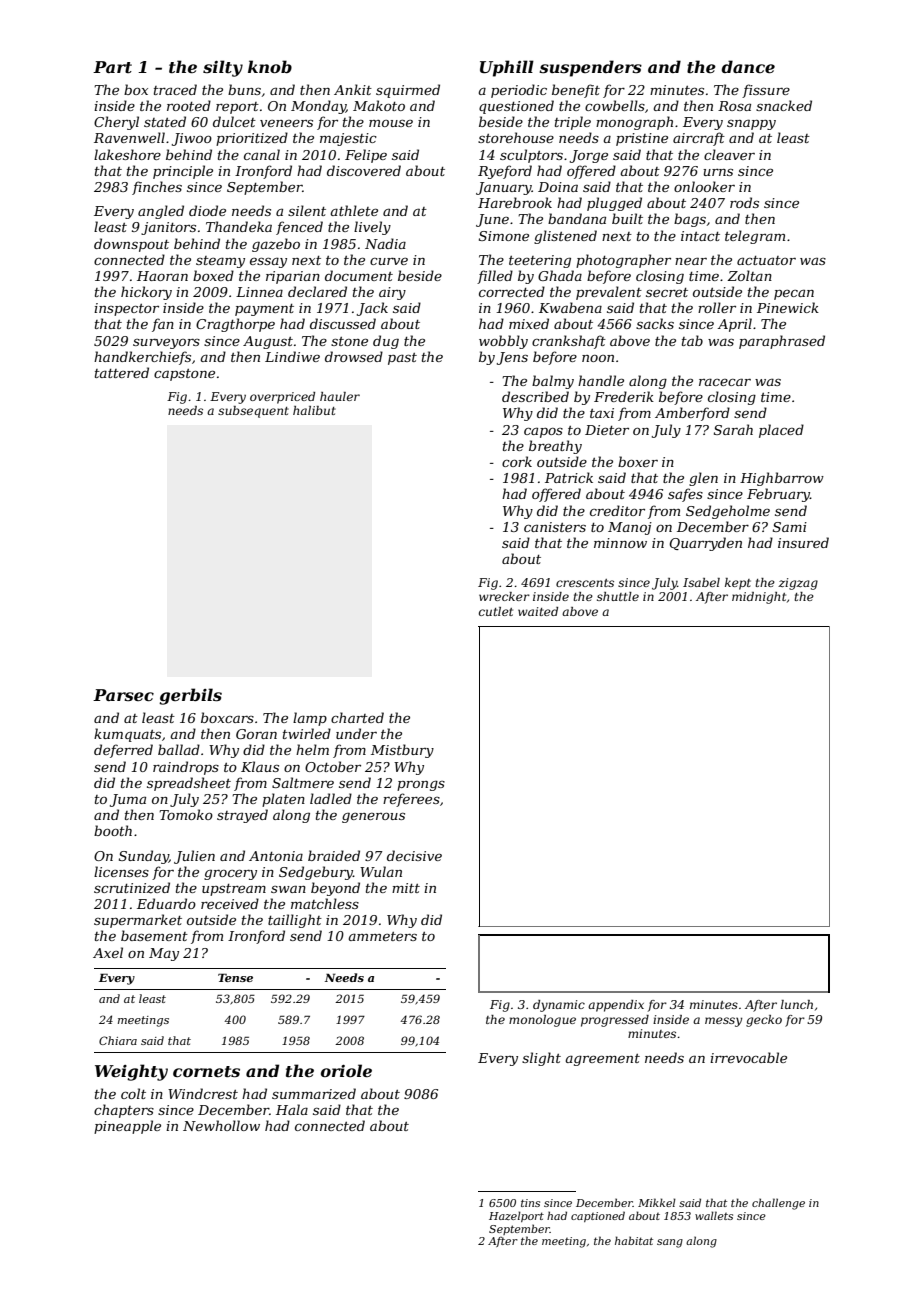  Describe the element at coordinates (790, 527) in the page. I see `Sami` at that location.
